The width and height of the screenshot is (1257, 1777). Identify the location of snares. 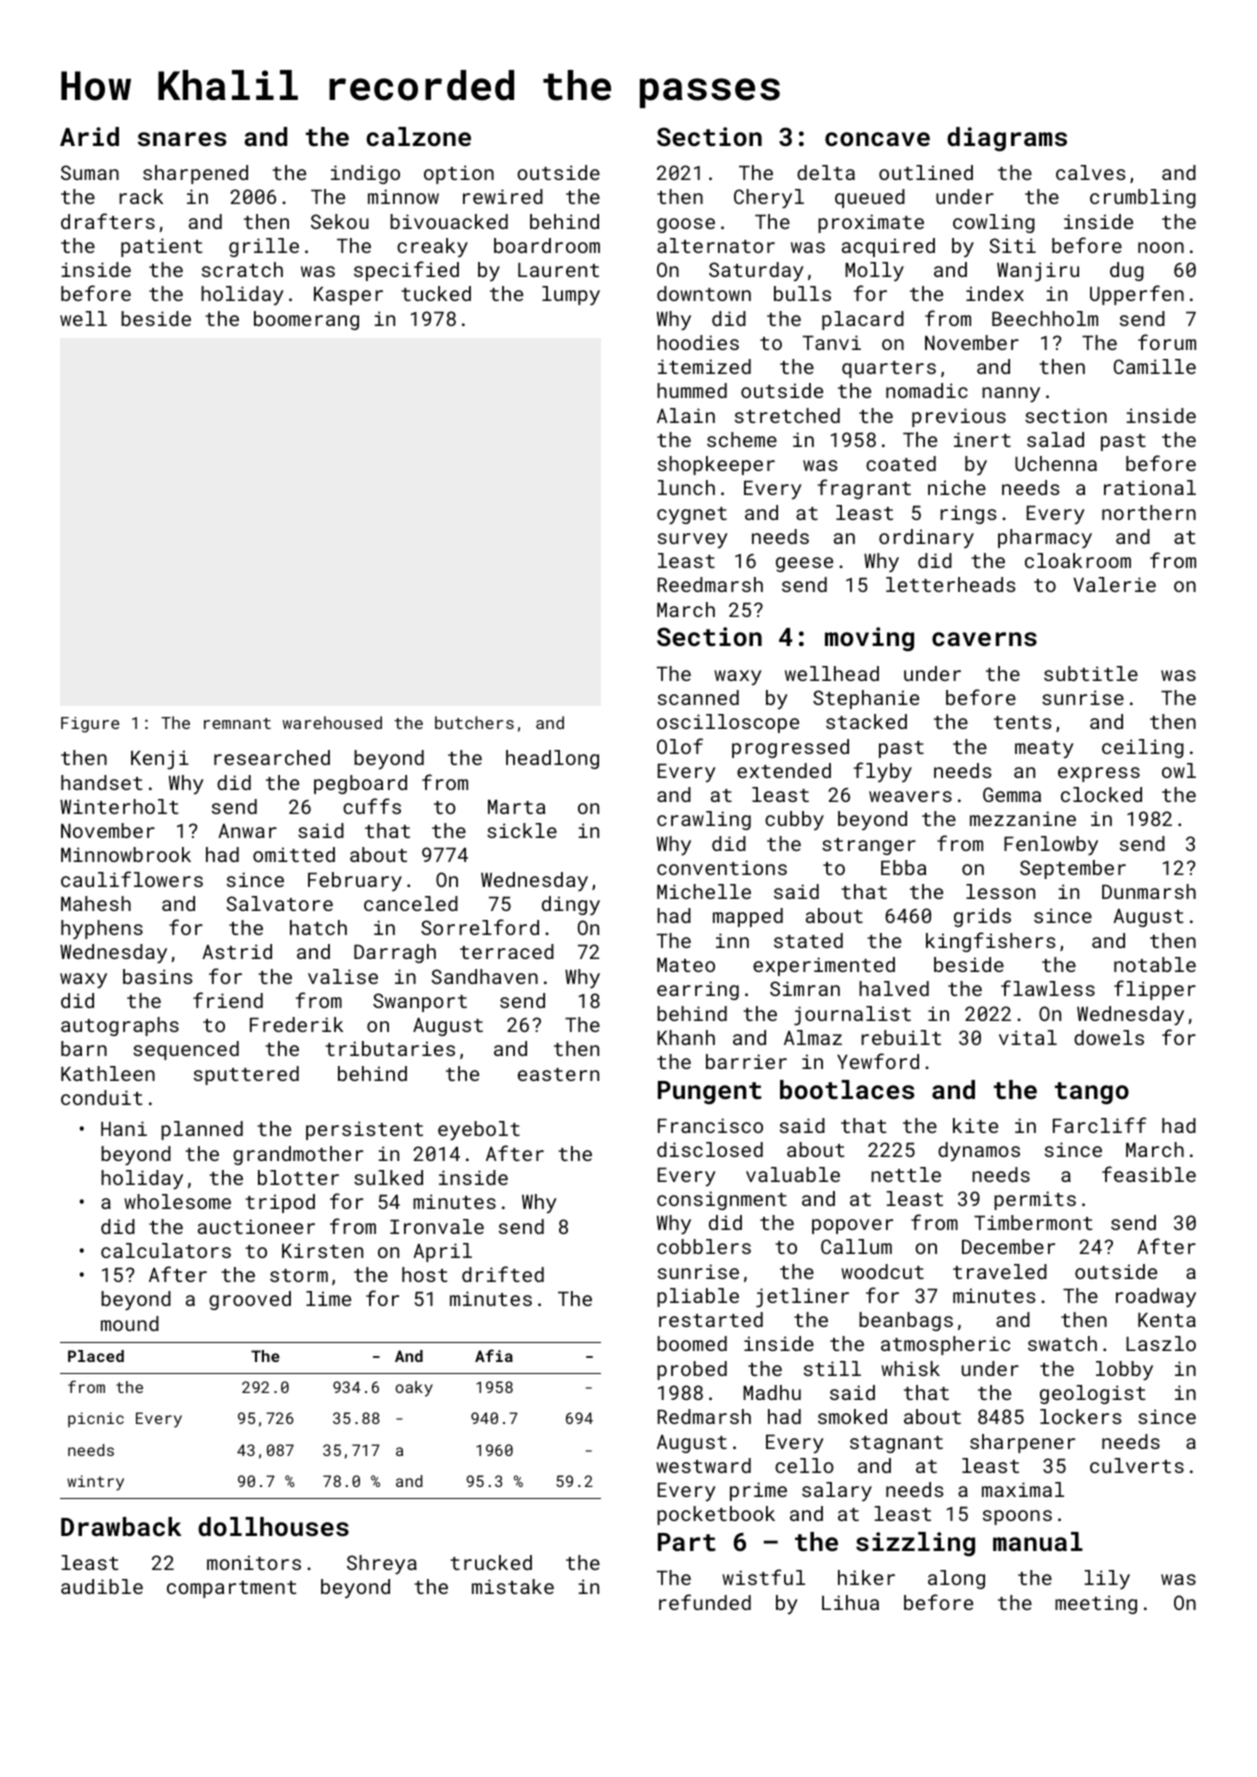
(182, 139).
